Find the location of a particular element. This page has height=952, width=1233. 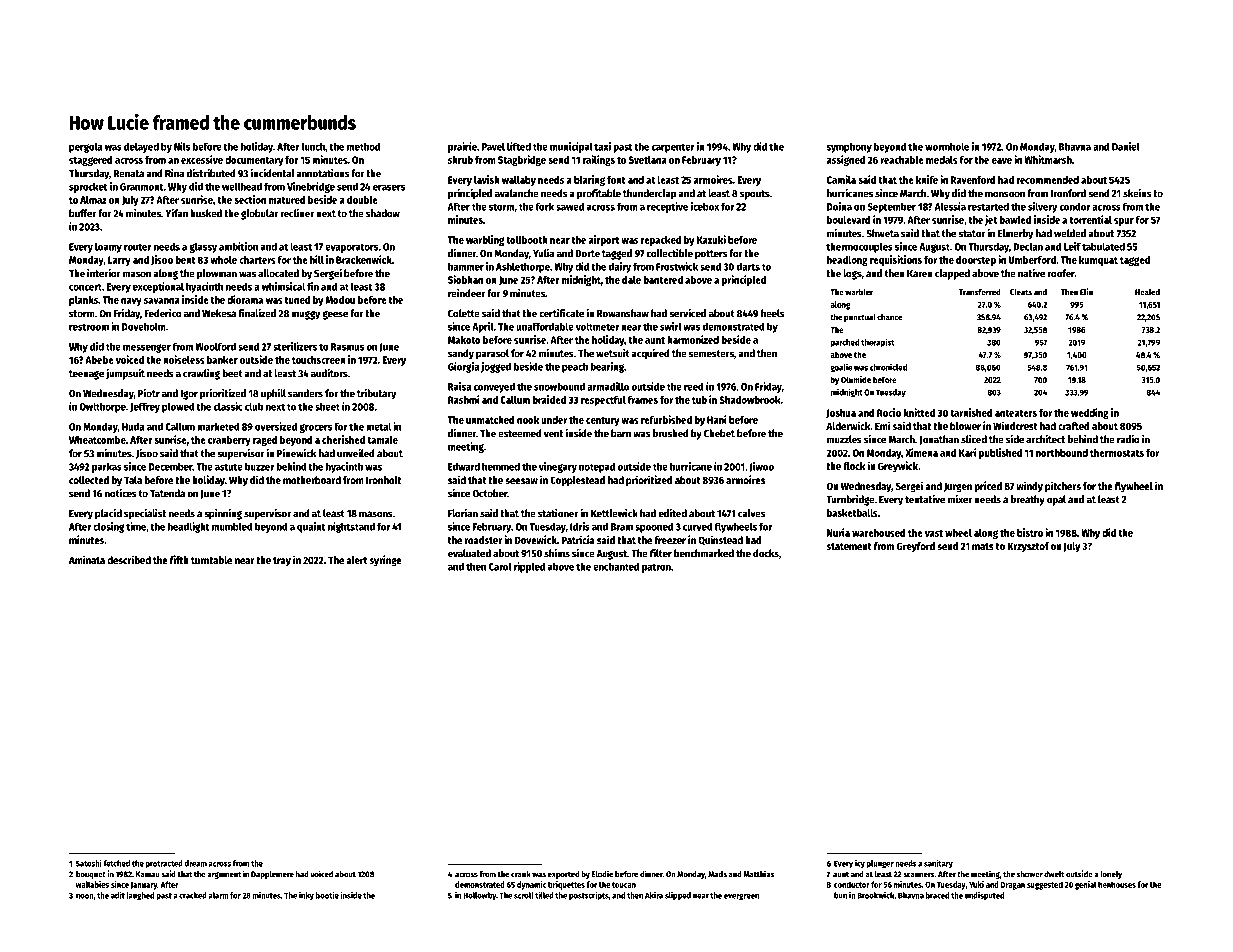

wedding is located at coordinates (1090, 413).
